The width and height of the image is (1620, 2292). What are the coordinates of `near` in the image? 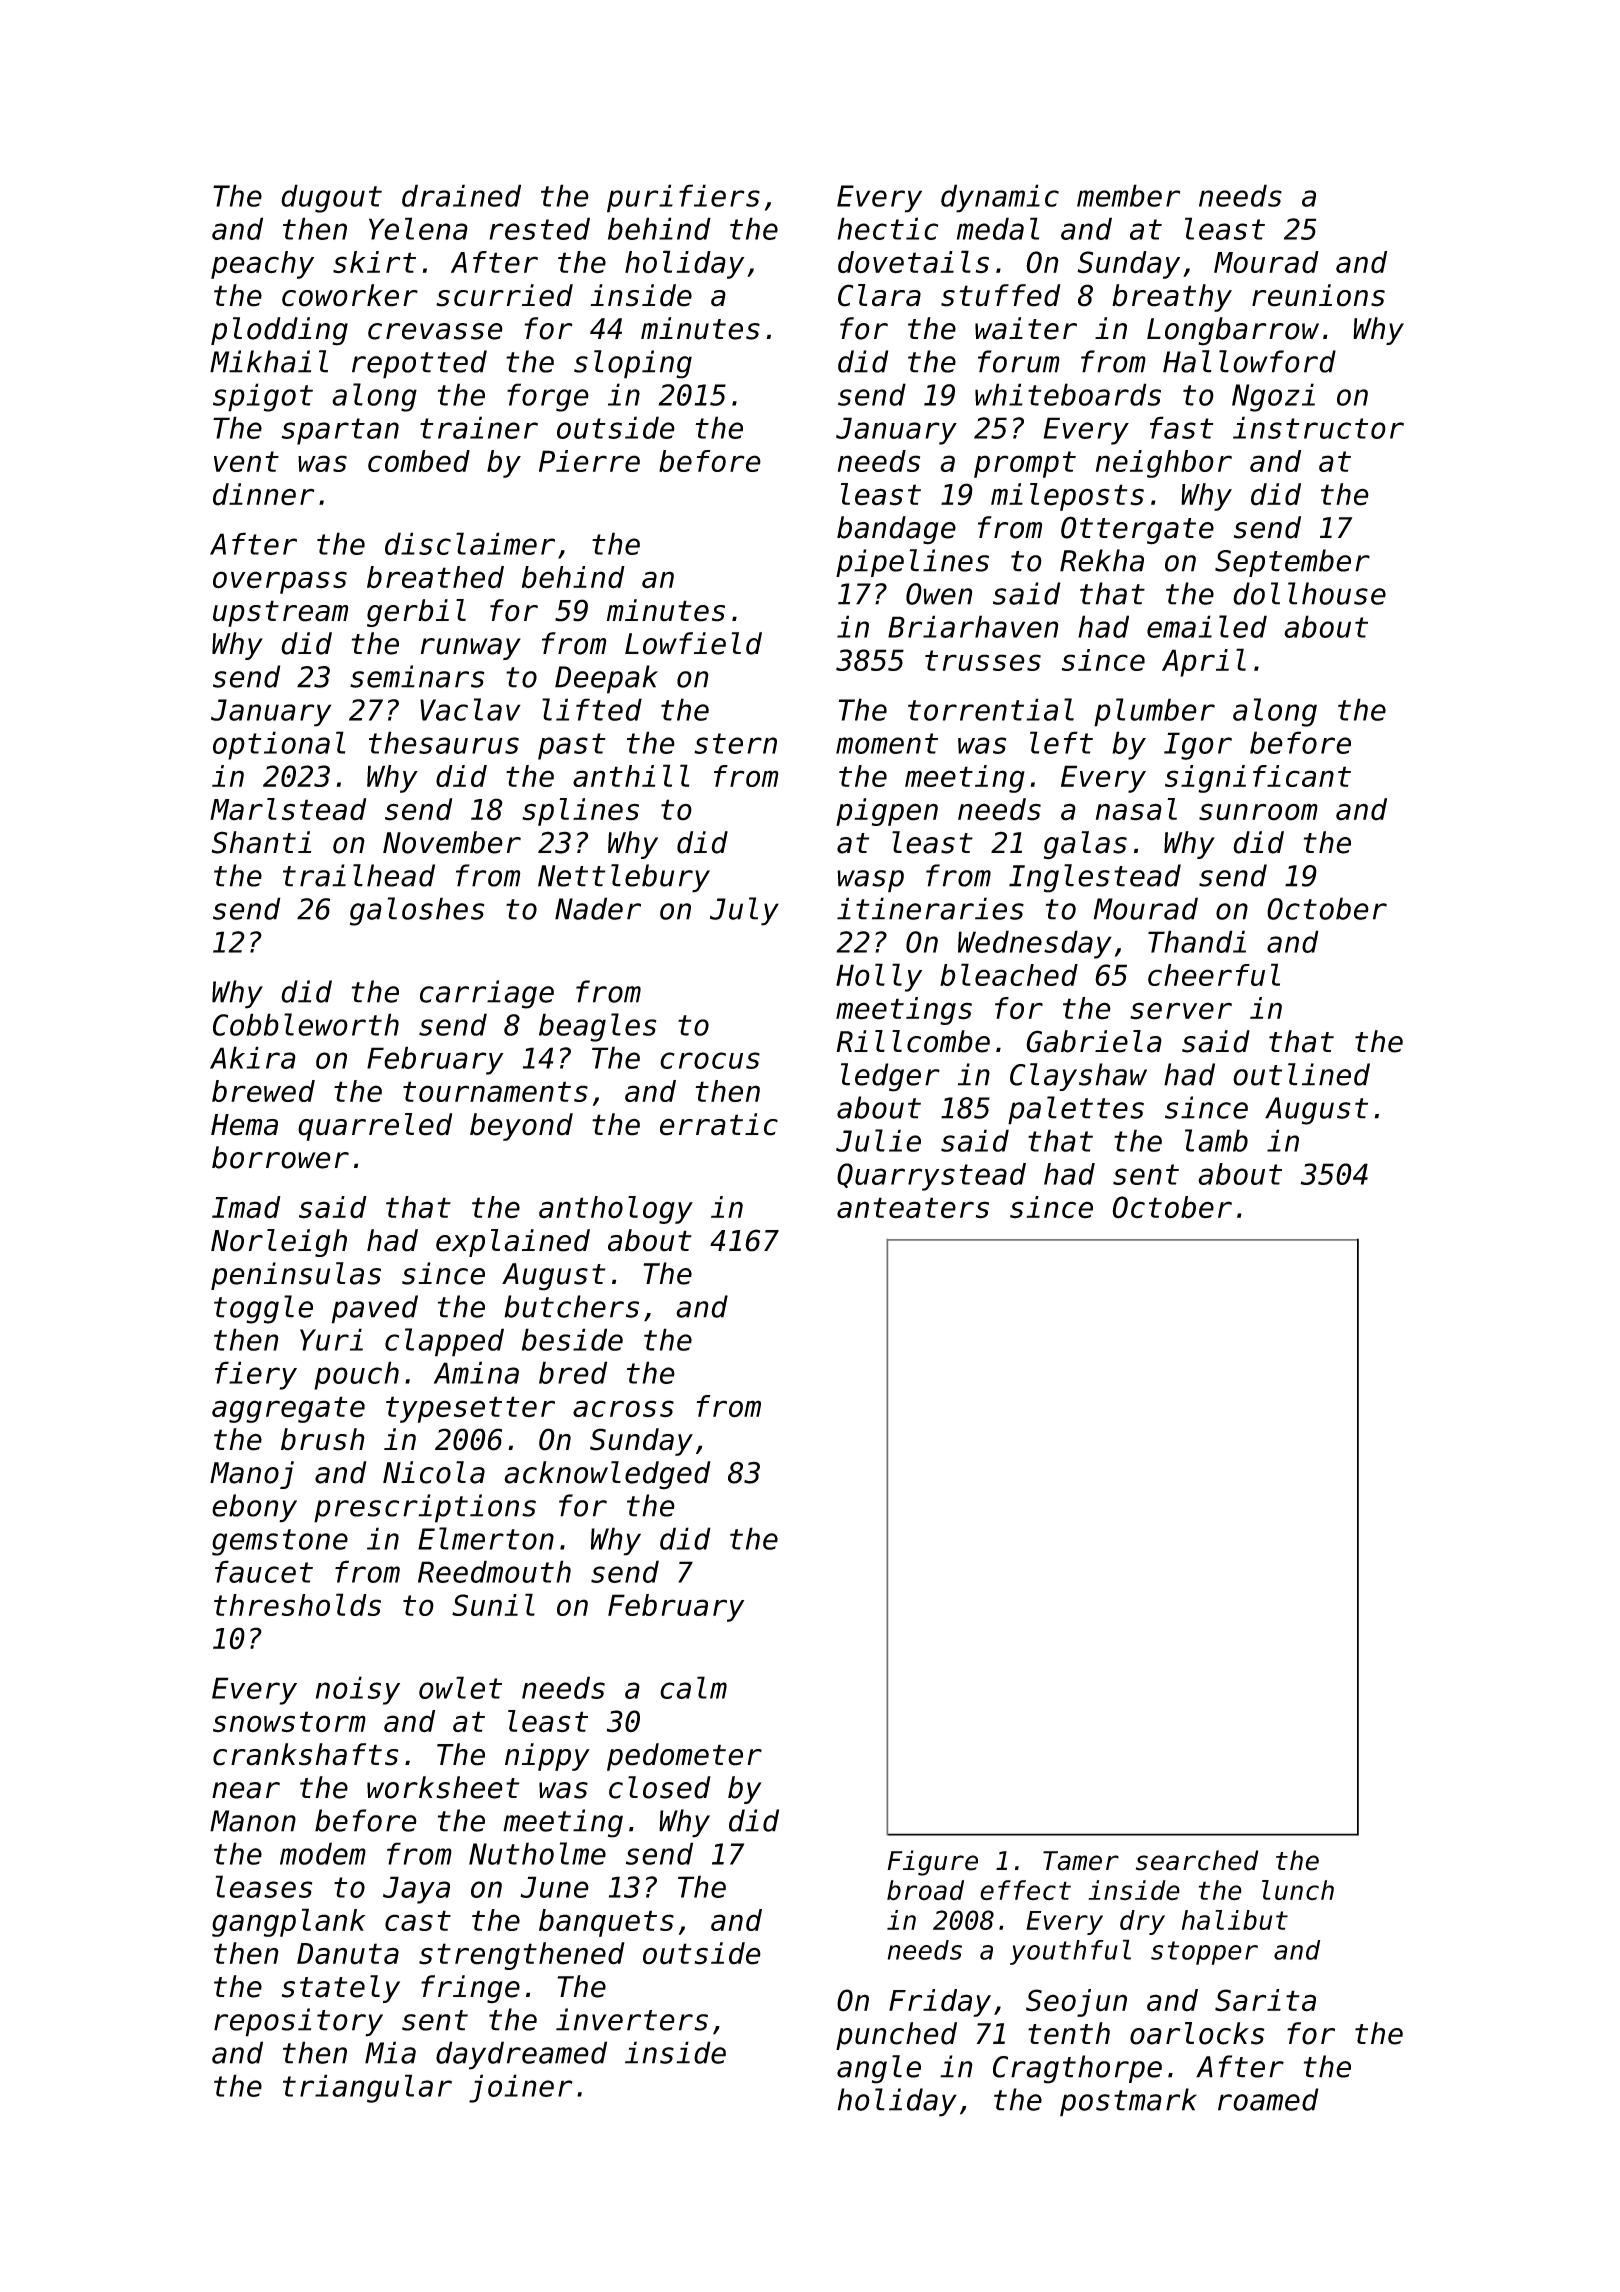 It's located at (246, 1790).
